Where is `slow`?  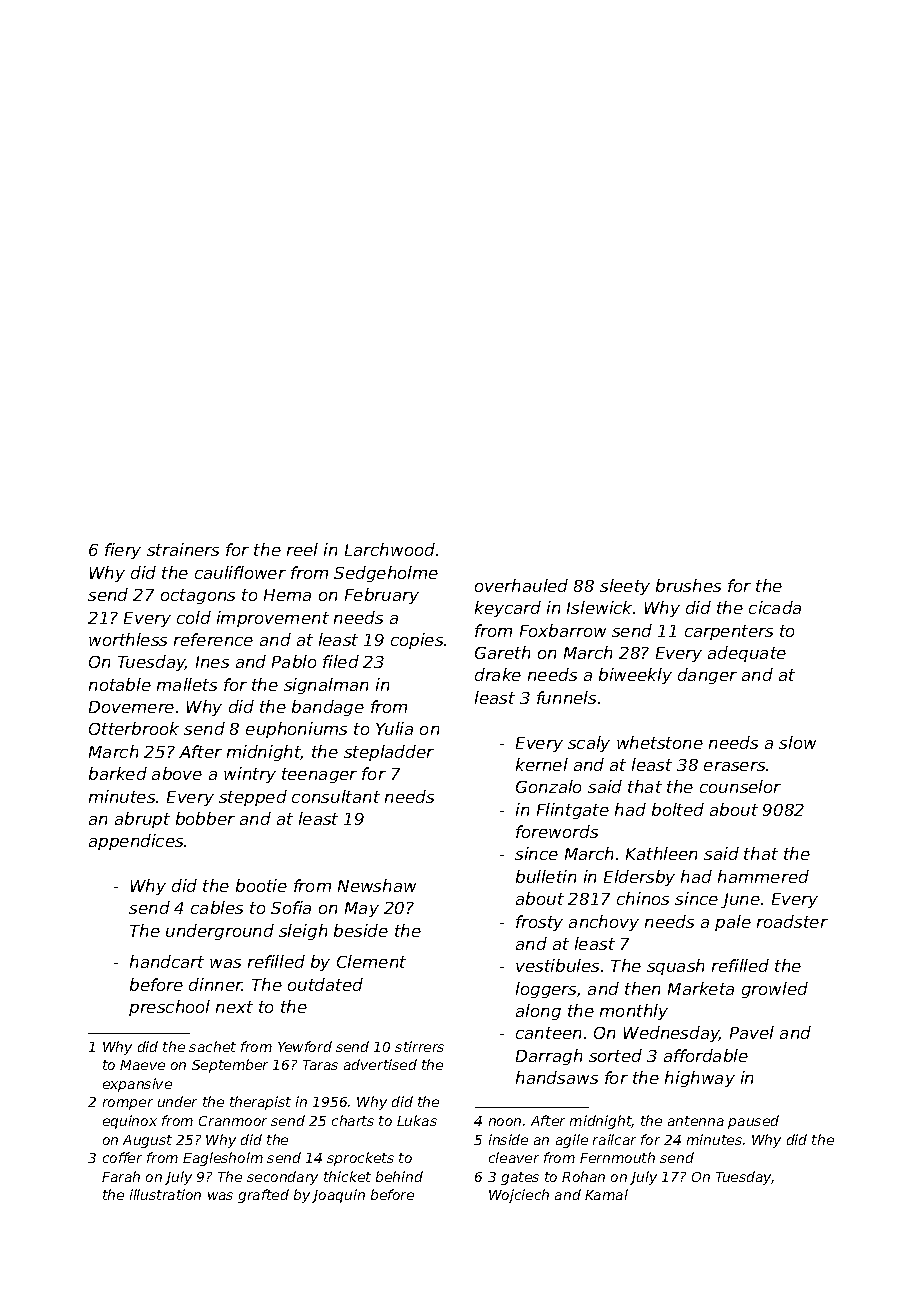 slow is located at coordinates (797, 742).
